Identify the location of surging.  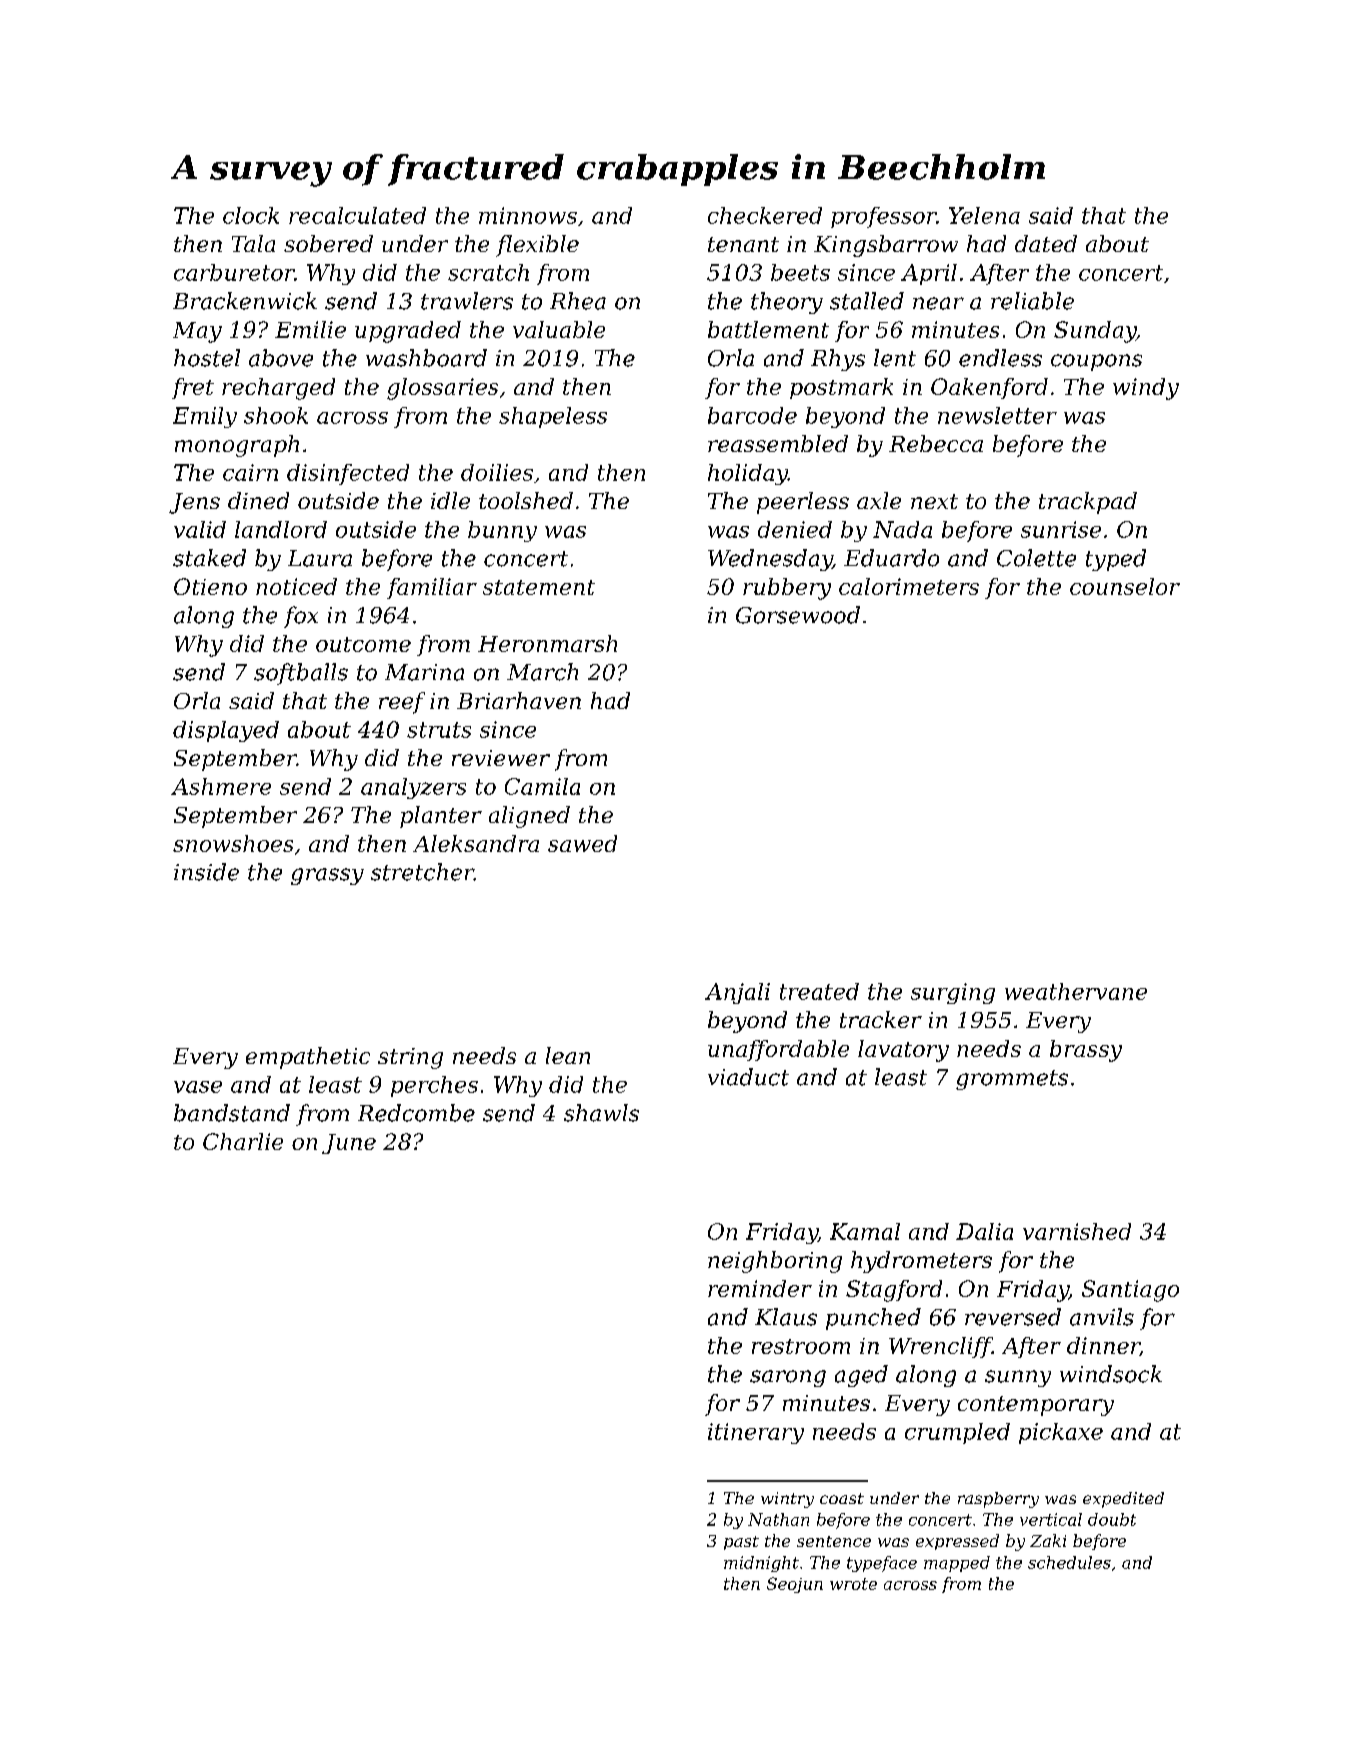
(953, 993).
